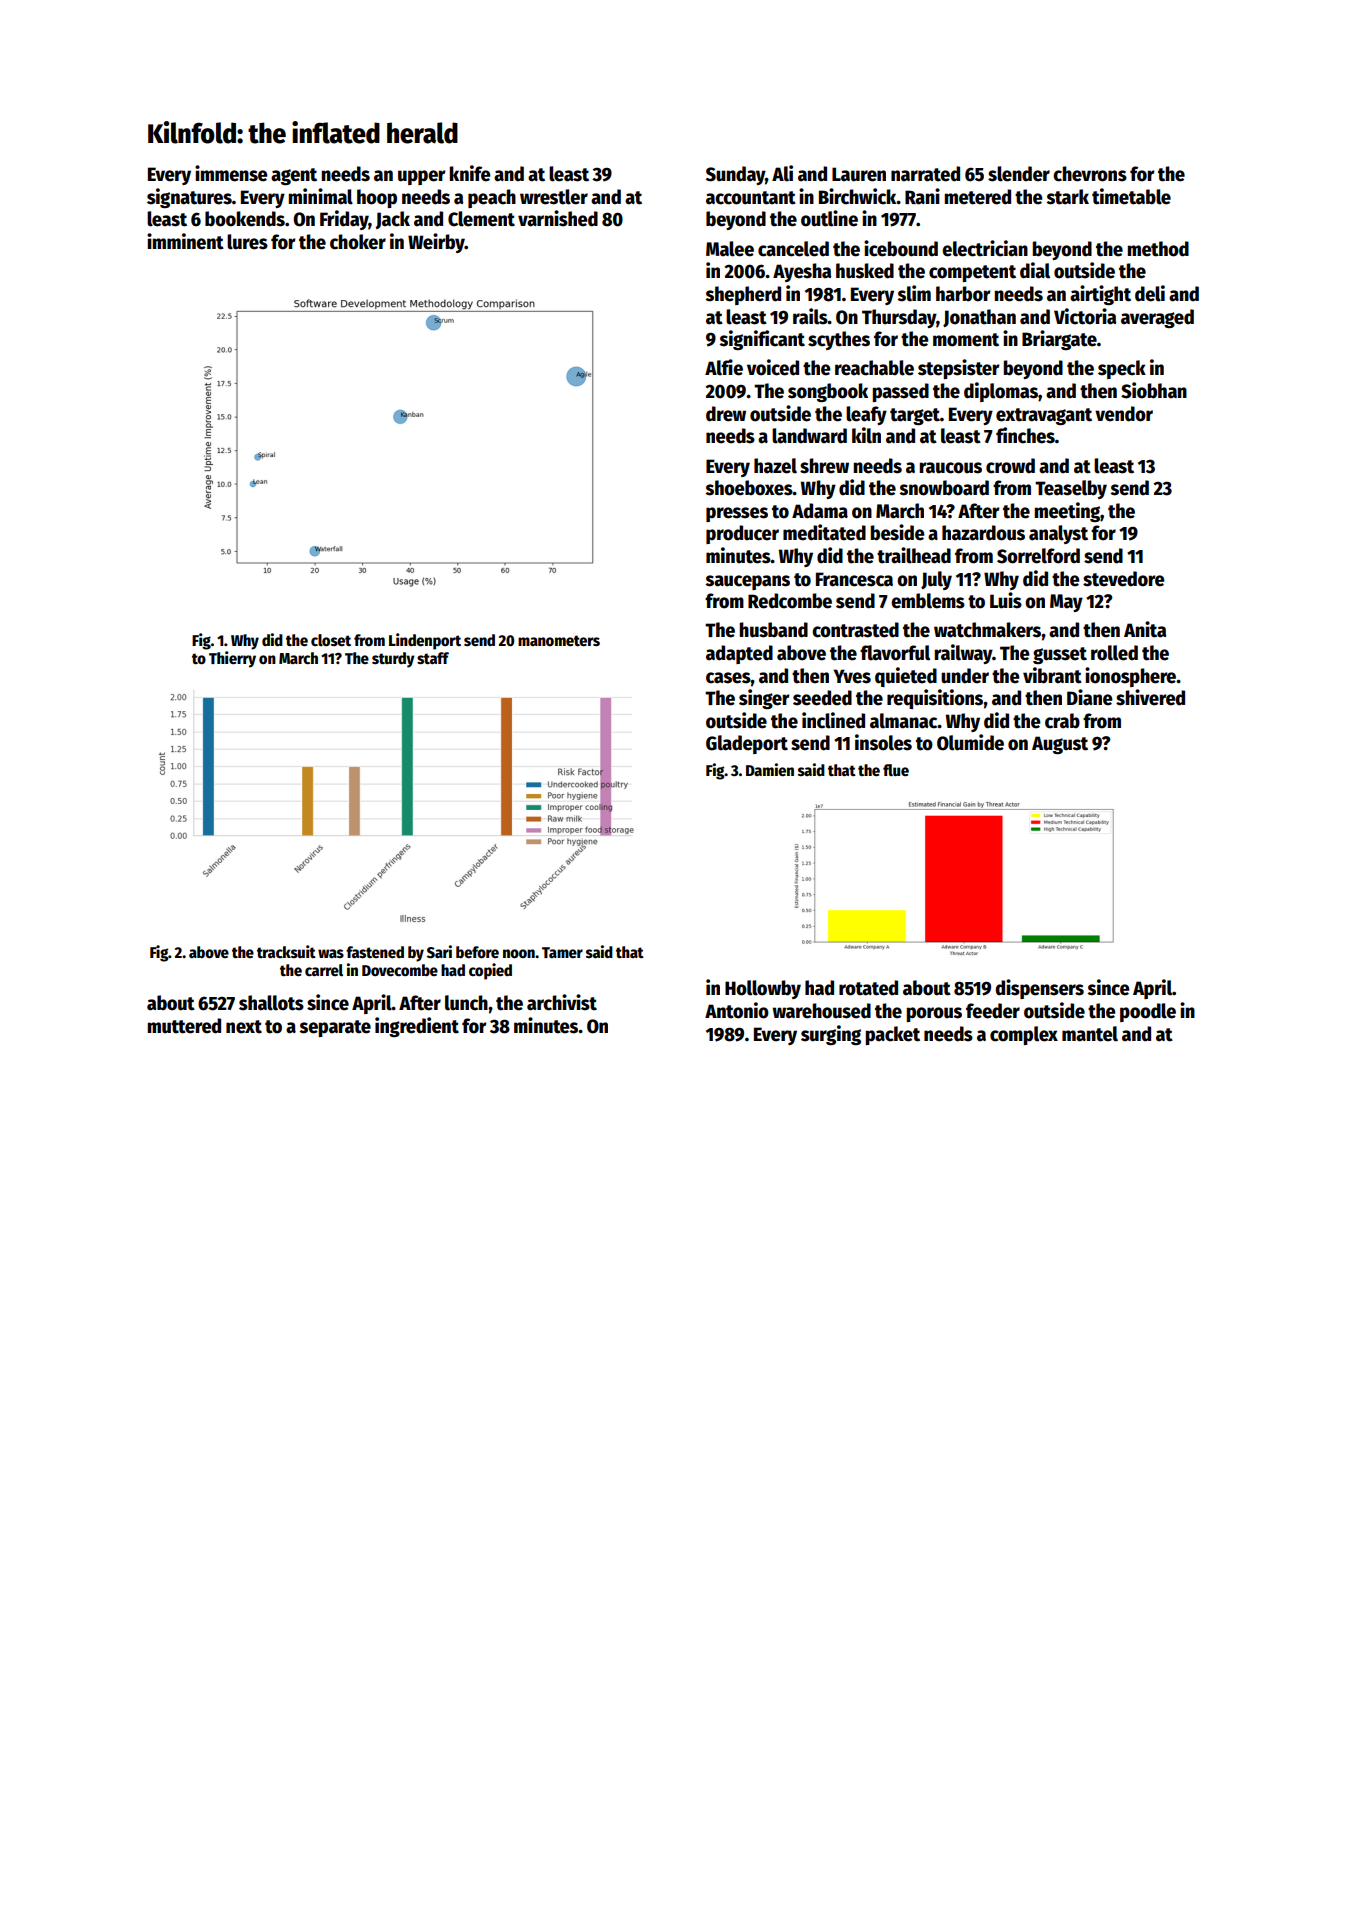 The height and width of the image is (1912, 1352). What do you see at coordinates (944, 488) in the image?
I see `snowboard` at bounding box center [944, 488].
